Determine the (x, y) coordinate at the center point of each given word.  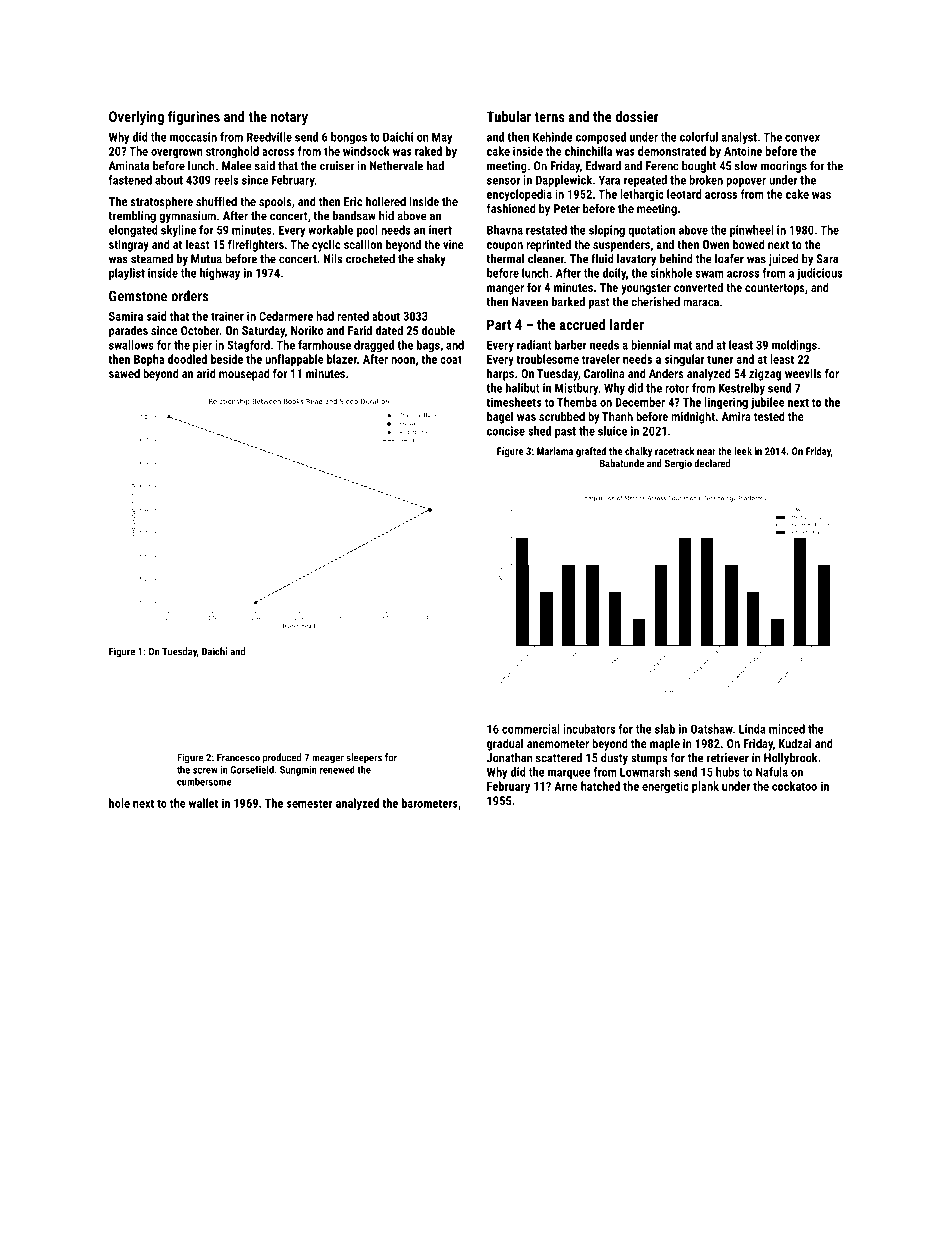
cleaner (546, 259)
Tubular (509, 116)
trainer (227, 316)
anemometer (558, 744)
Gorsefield (252, 769)
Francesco (238, 757)
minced (787, 729)
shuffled (216, 201)
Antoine (743, 151)
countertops (775, 289)
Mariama (555, 451)
